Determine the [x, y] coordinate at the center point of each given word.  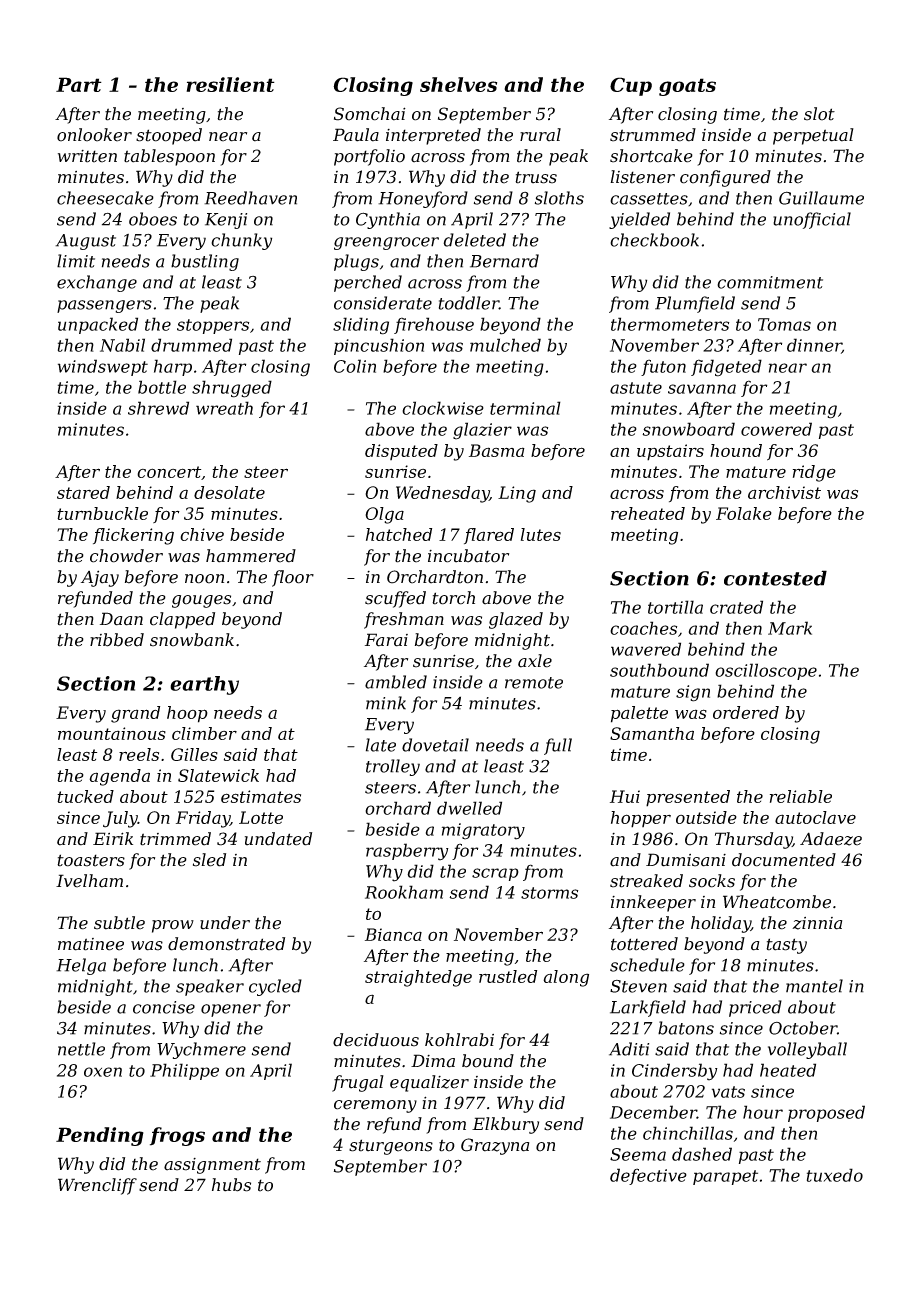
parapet [725, 1177]
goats [687, 87]
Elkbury [505, 1125]
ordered [746, 712]
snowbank [192, 640]
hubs [231, 1185]
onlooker [94, 135]
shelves [458, 84]
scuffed [395, 599]
